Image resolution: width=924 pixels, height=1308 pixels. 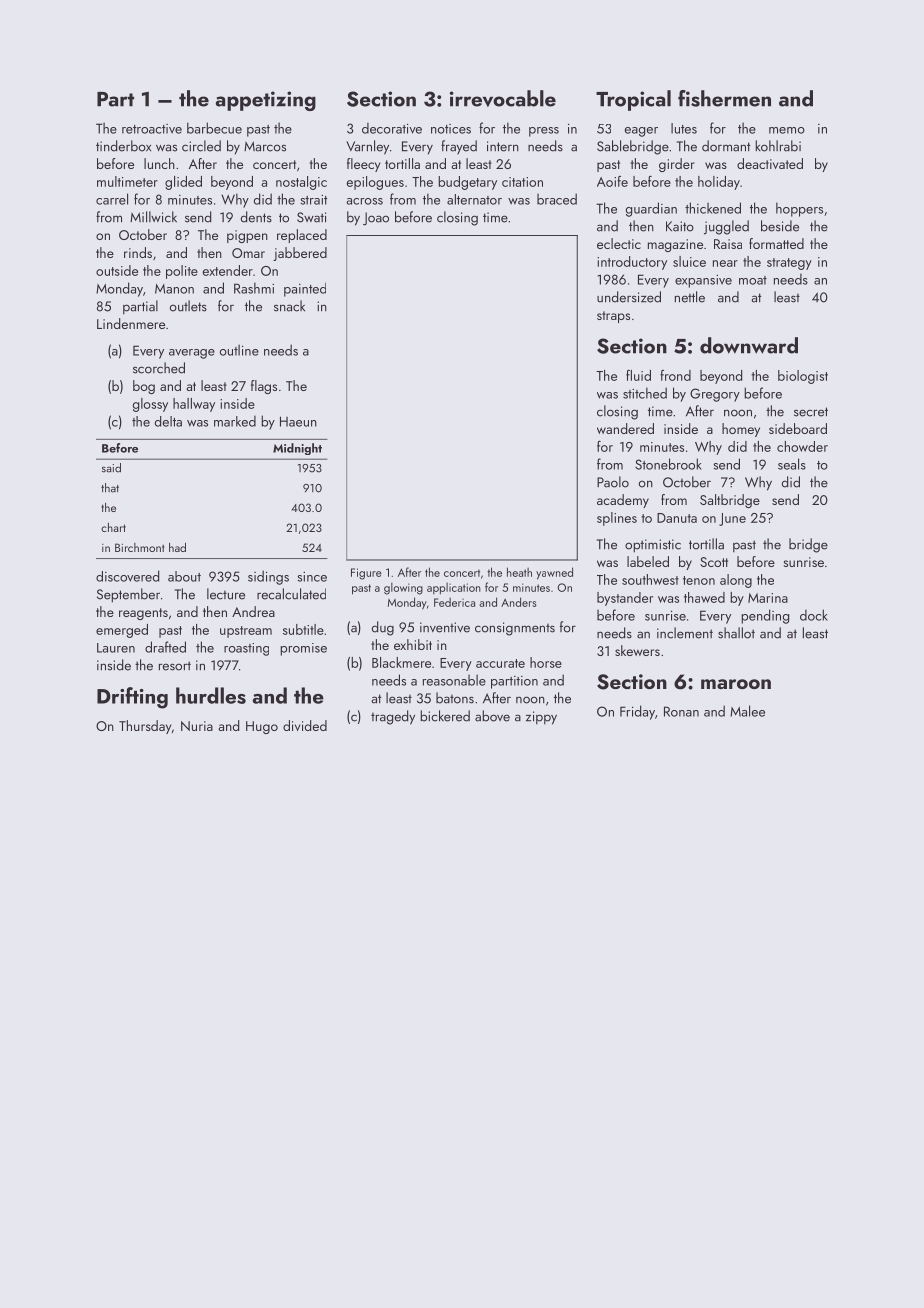 I want to click on tragedy, so click(x=393, y=717).
